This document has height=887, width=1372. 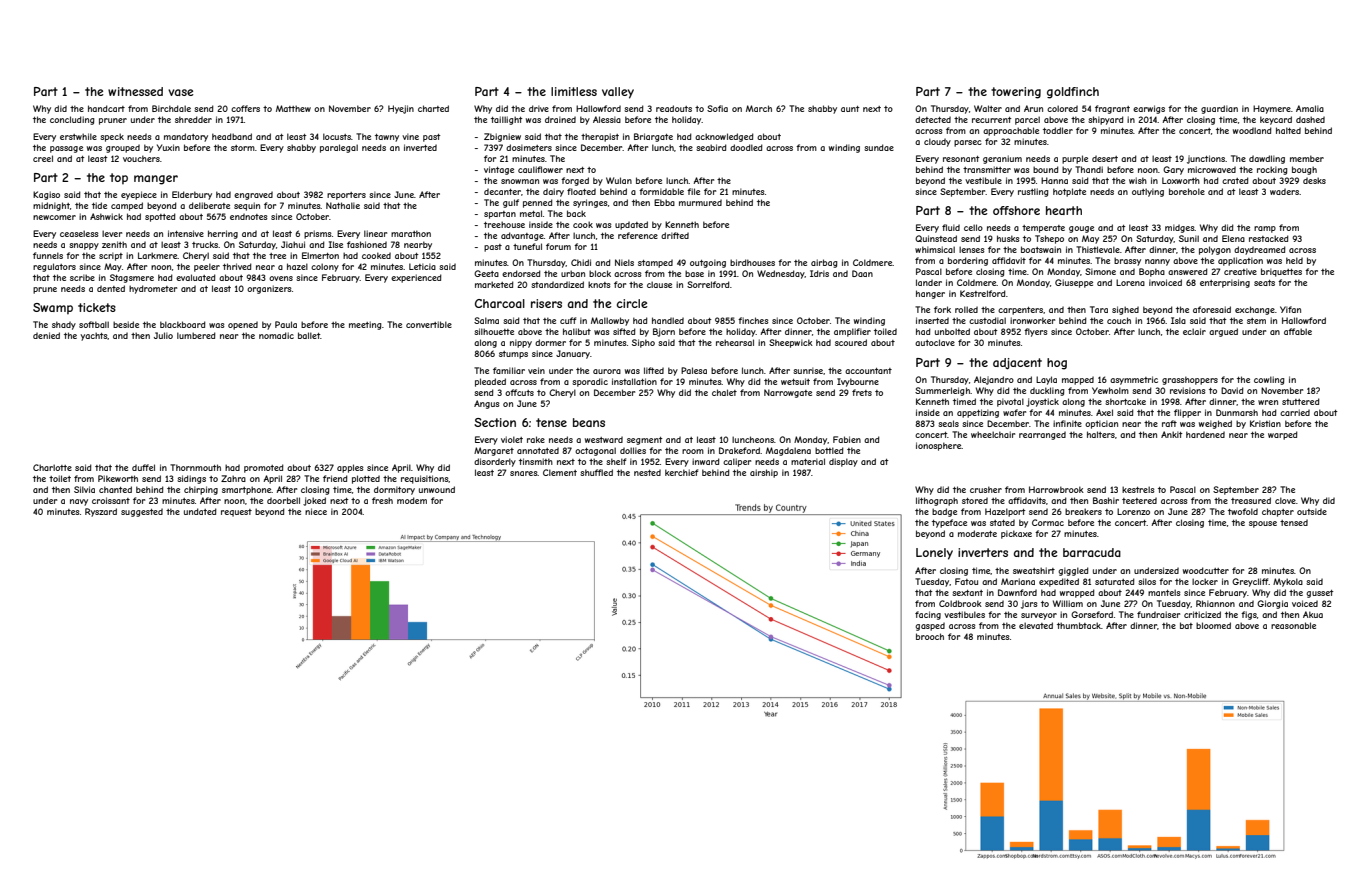 I want to click on request, so click(x=236, y=513).
